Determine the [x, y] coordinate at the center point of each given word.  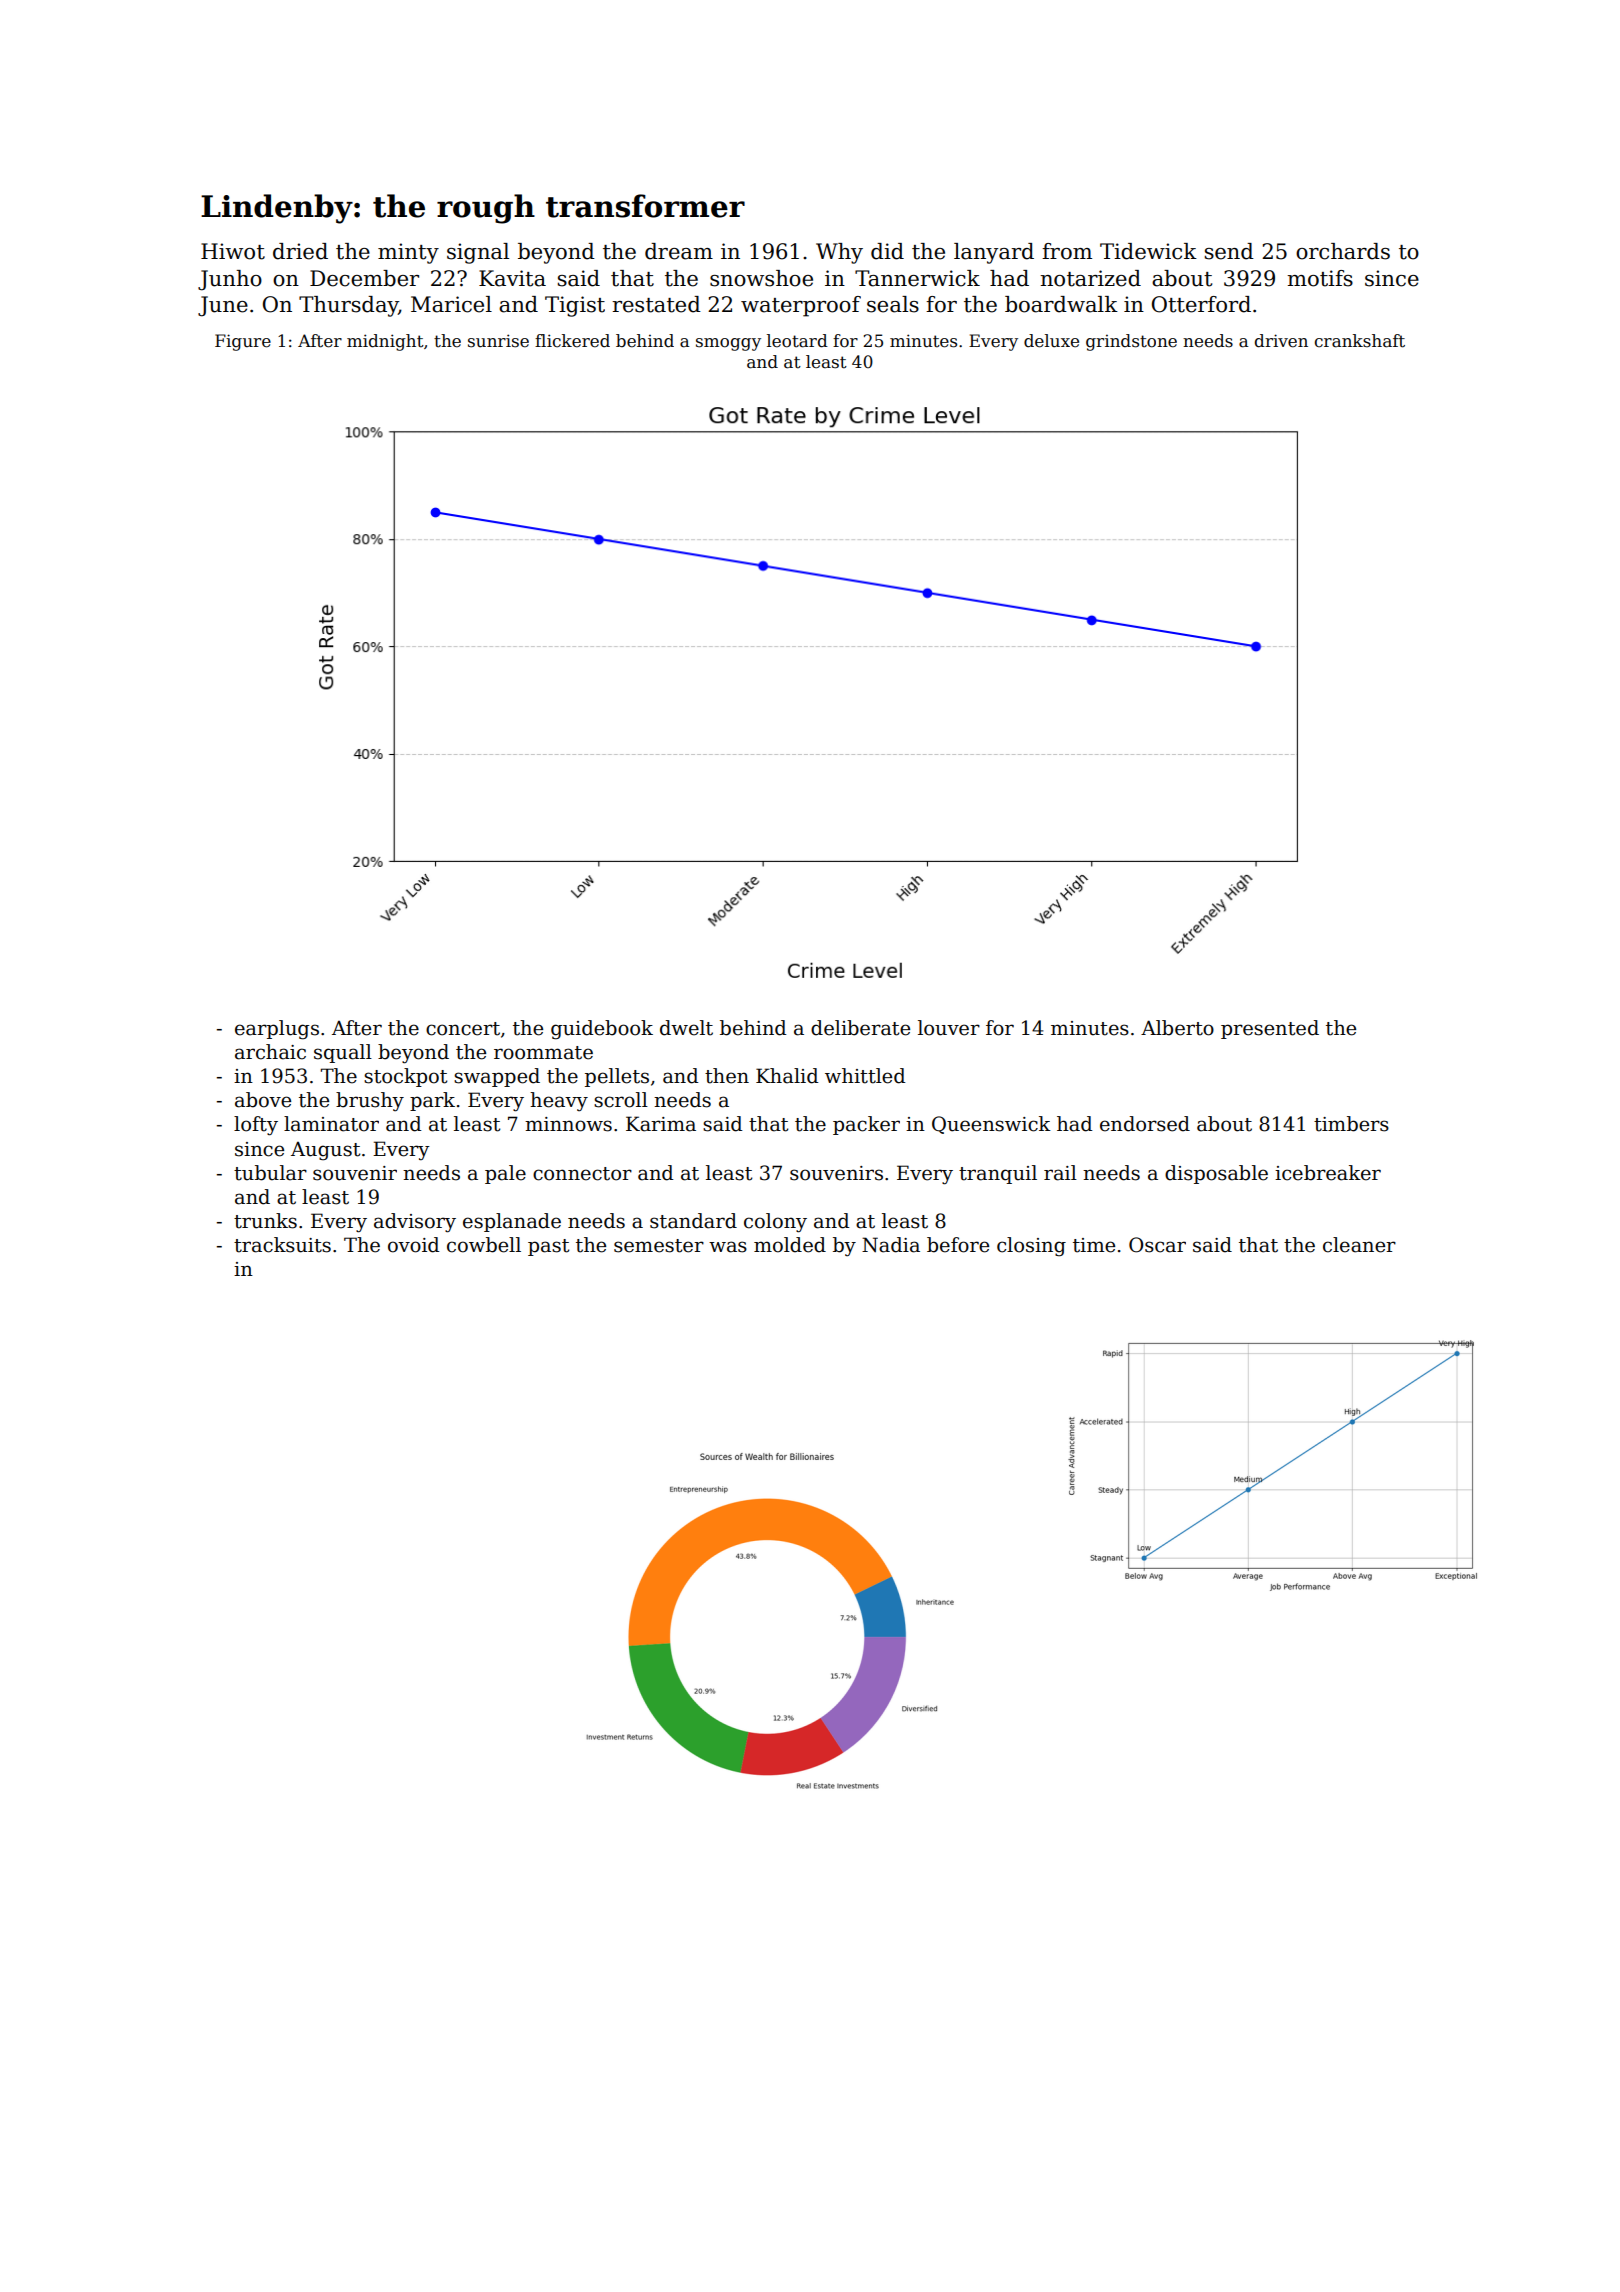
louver [949, 1028]
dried [300, 251]
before [958, 1245]
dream [679, 251]
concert [463, 1029]
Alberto [1177, 1028]
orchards [1343, 251]
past [548, 1247]
